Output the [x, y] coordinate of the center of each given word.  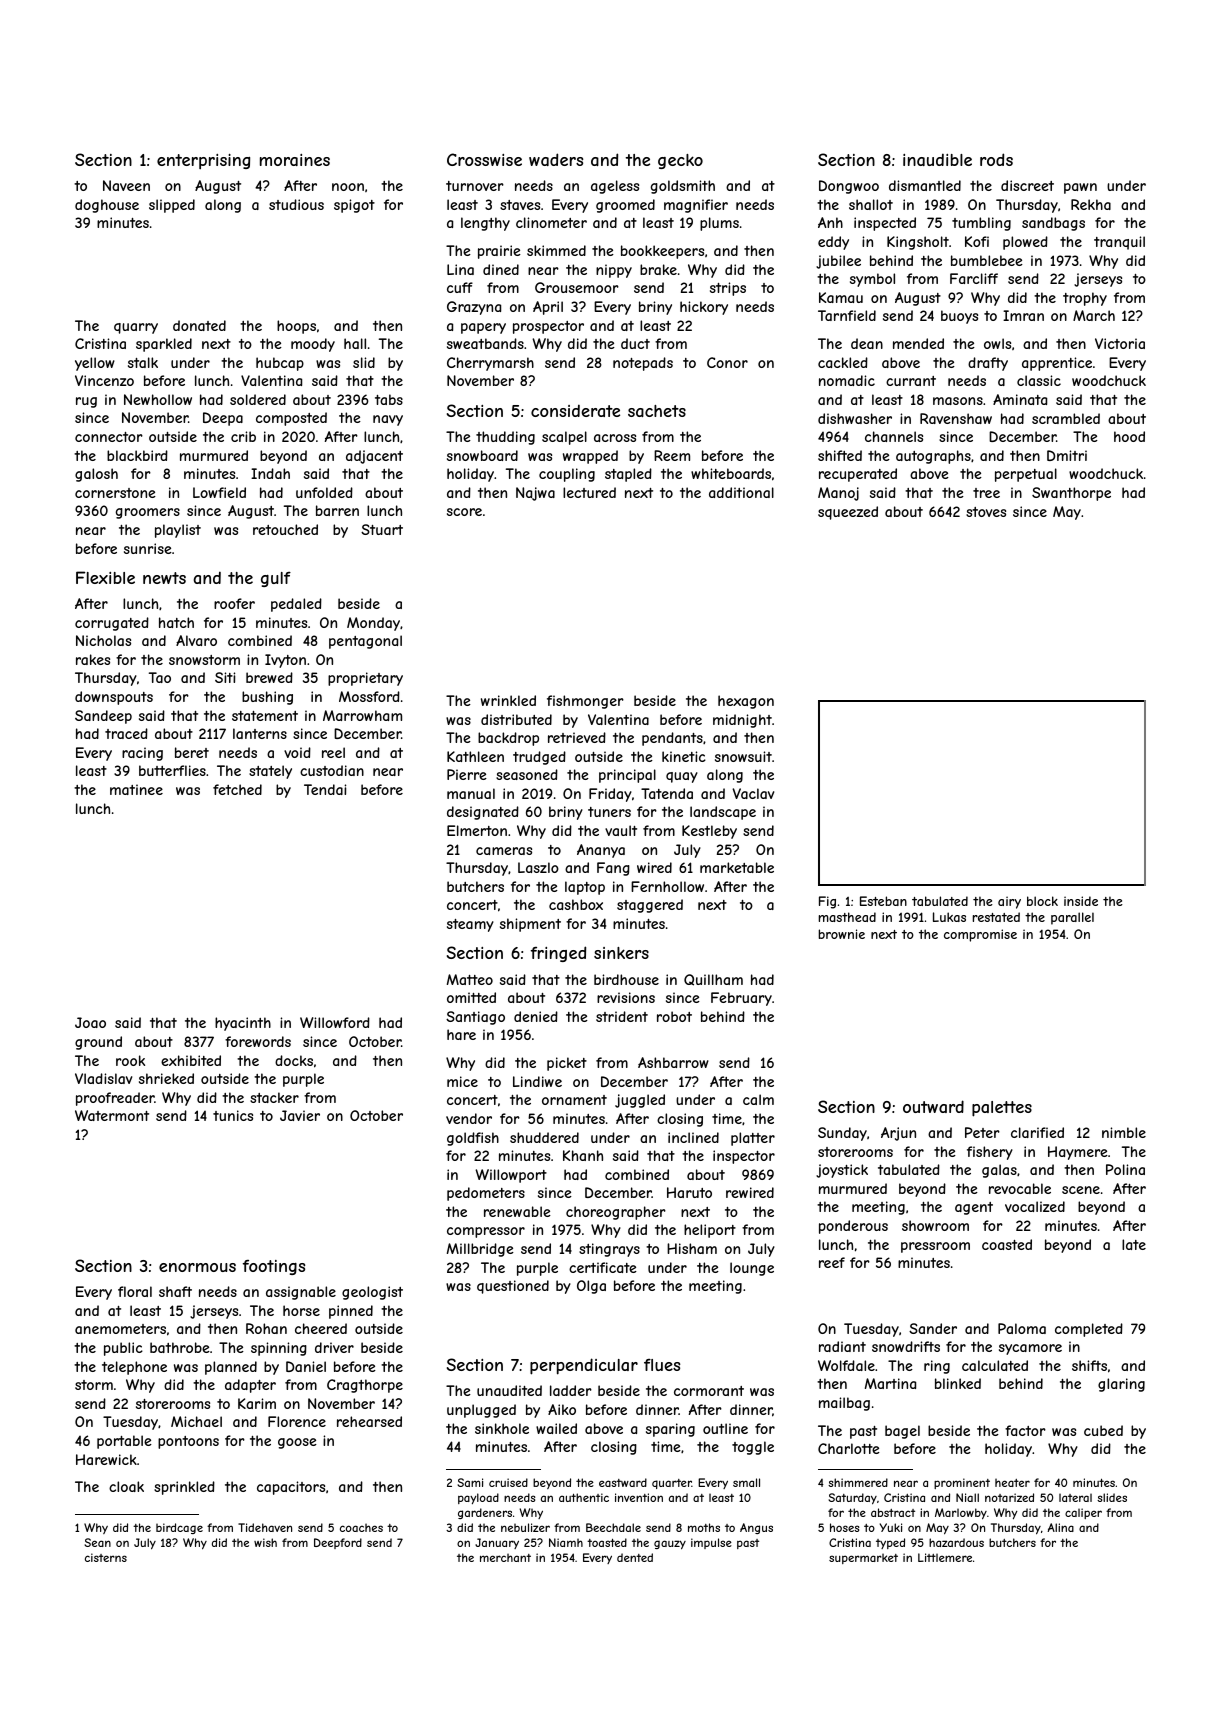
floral [135, 1291]
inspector [744, 1157]
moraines [295, 160]
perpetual [1026, 475]
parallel [1072, 918]
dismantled [925, 185]
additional [741, 492]
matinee [136, 789]
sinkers [621, 953]
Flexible [105, 577]
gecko [680, 161]
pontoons [188, 1442]
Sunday [842, 1134]
